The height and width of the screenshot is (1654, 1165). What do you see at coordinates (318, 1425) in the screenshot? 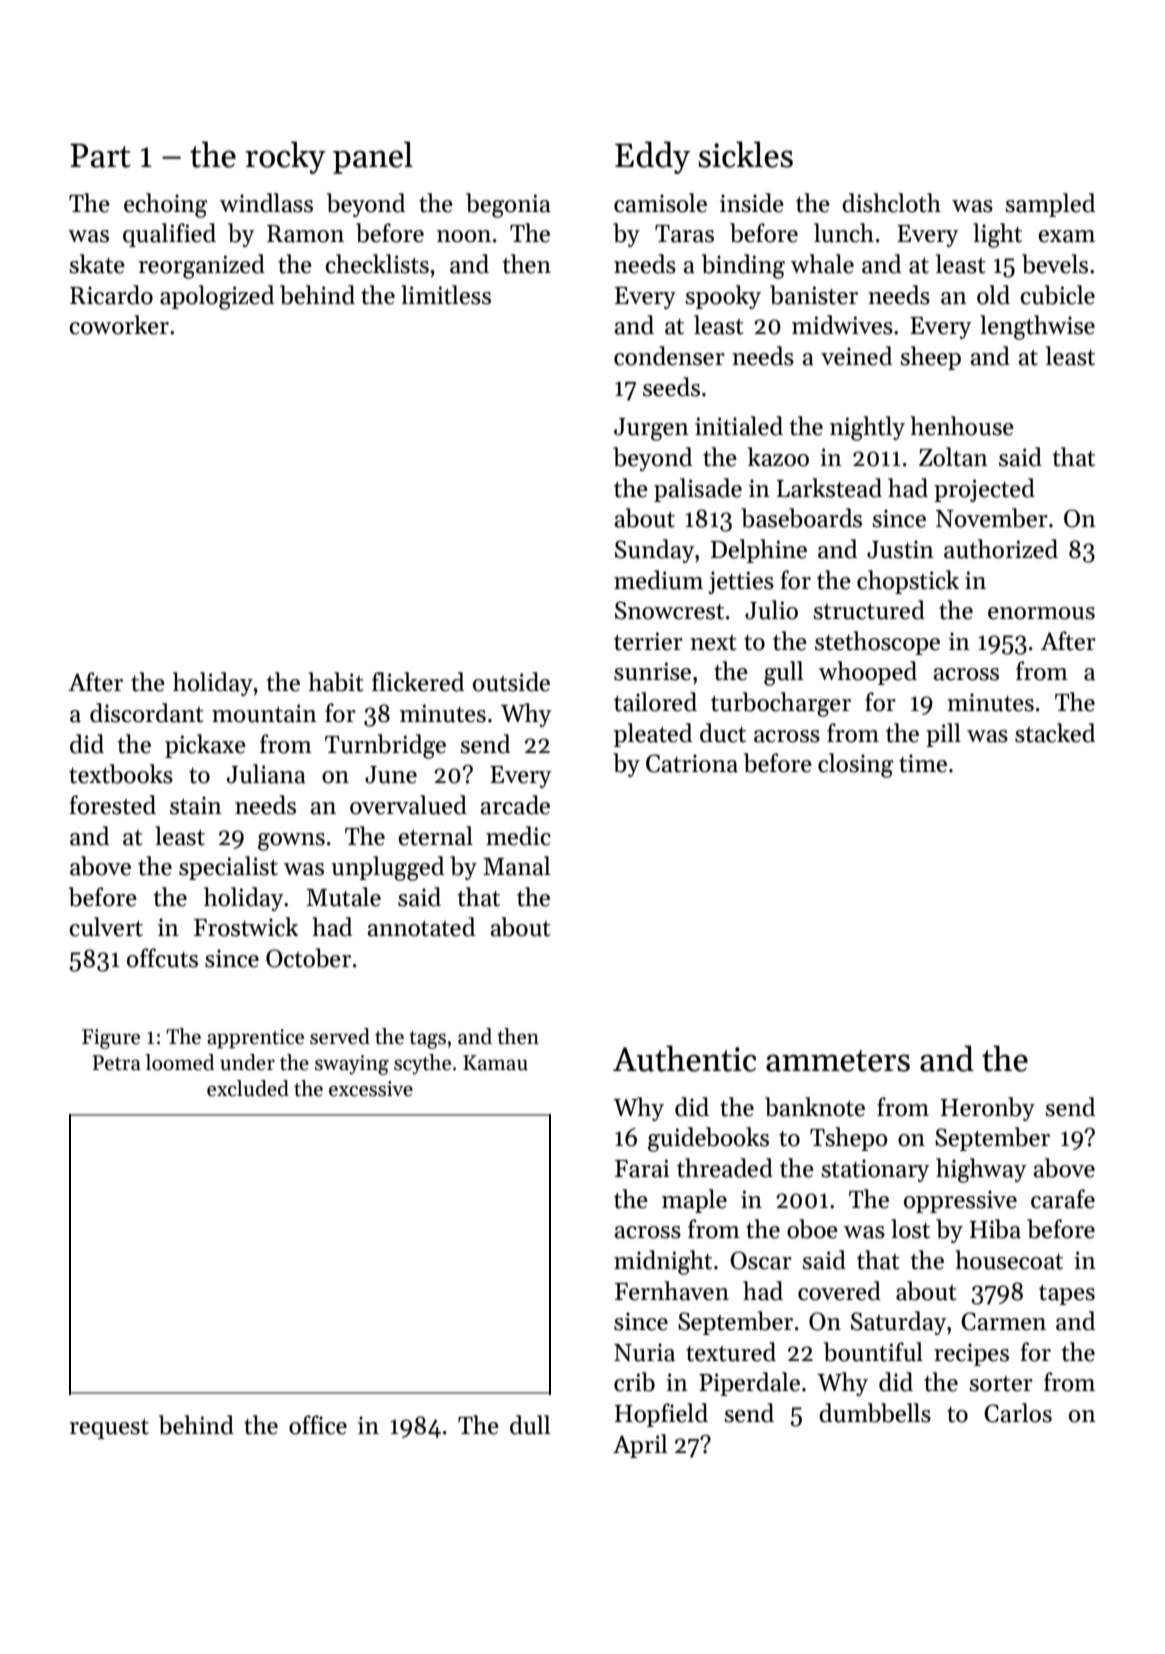
I see `office` at bounding box center [318, 1425].
